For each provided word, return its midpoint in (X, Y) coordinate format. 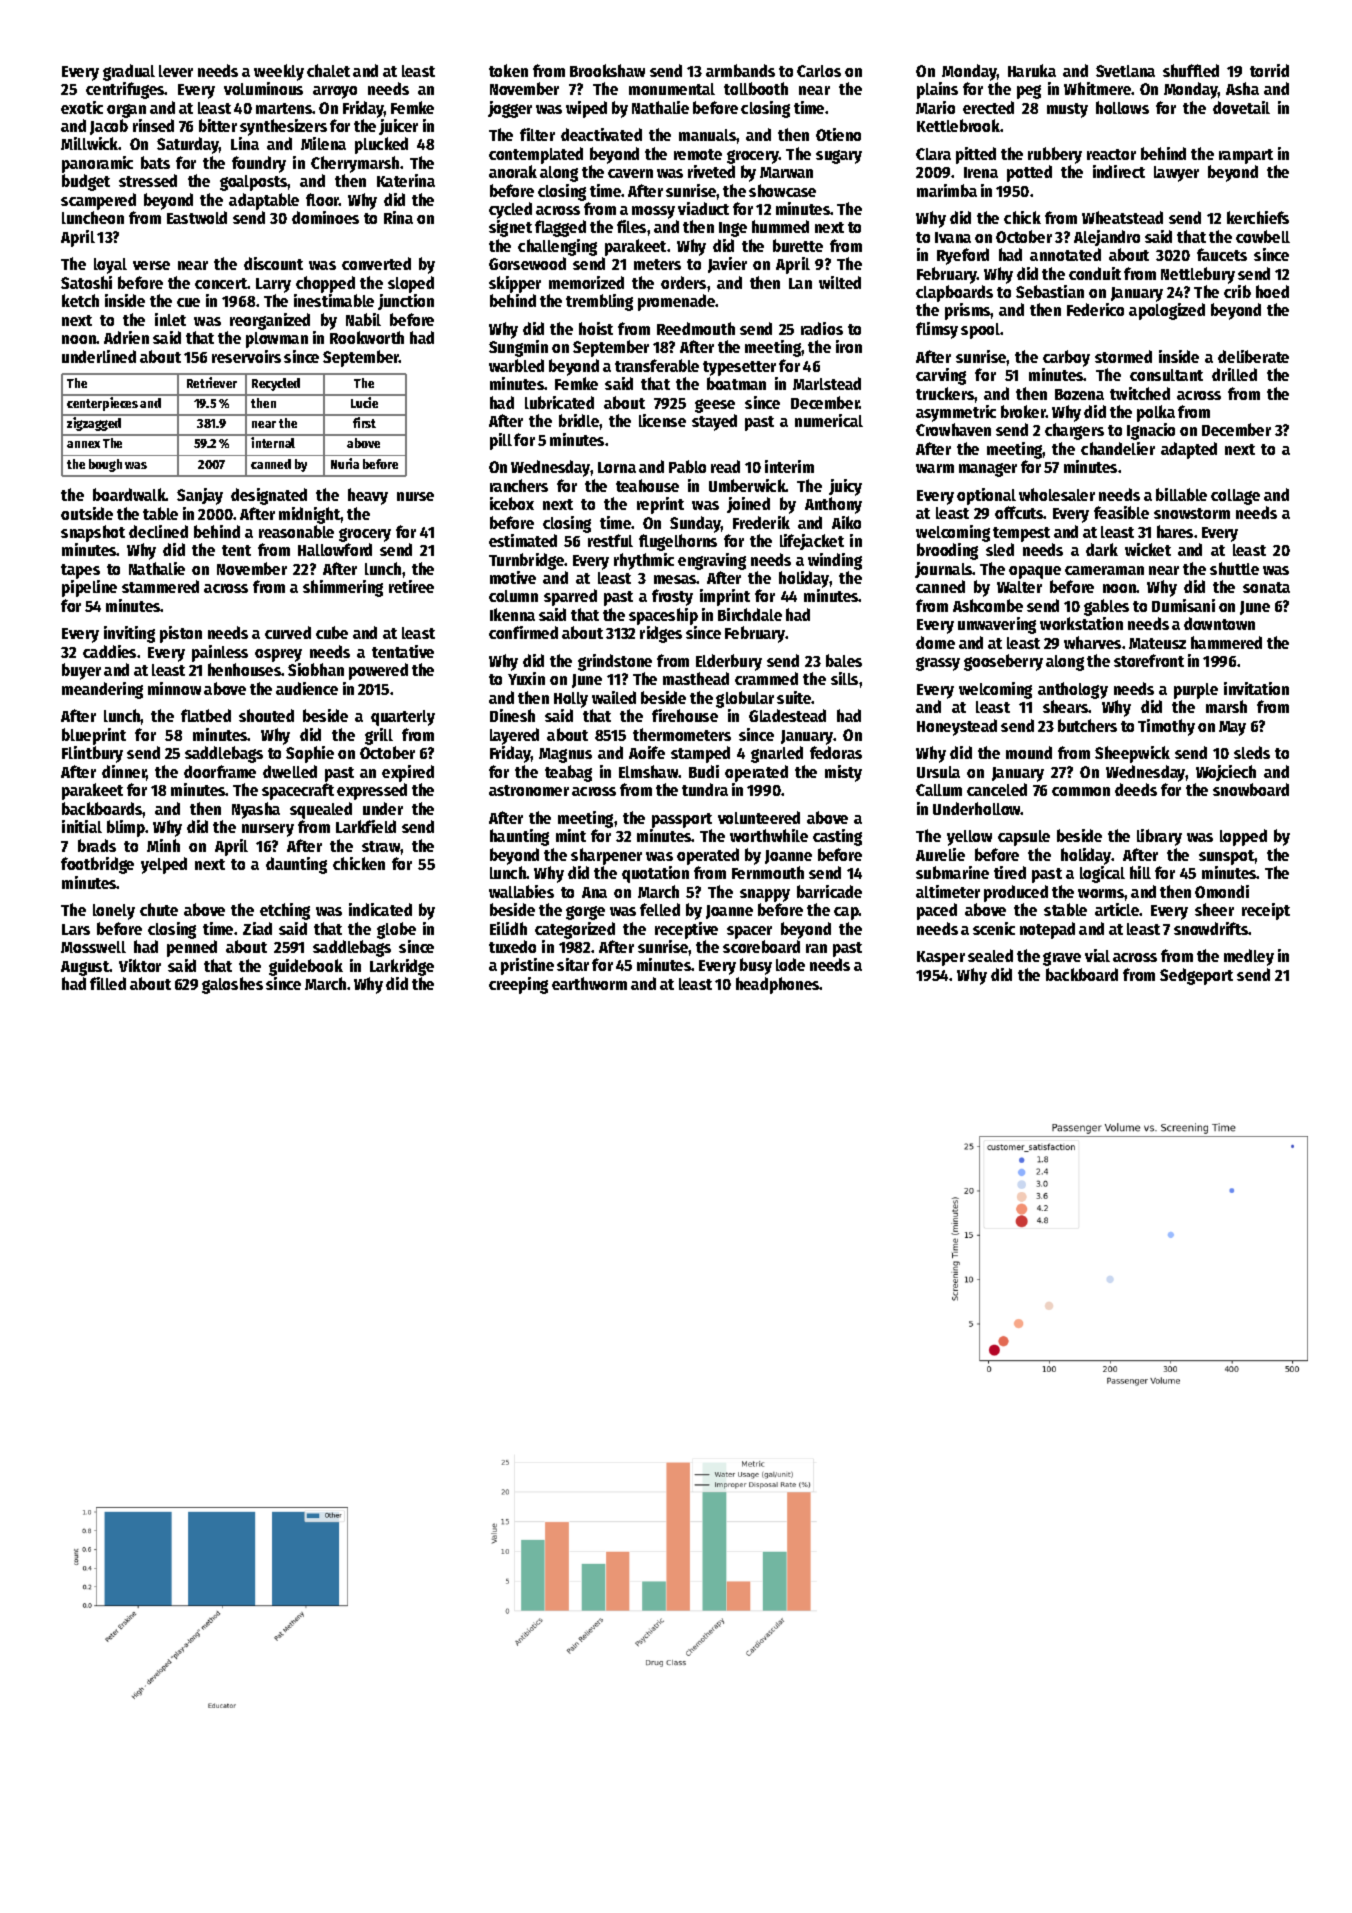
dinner (124, 773)
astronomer (529, 790)
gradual (129, 72)
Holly (571, 700)
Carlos (819, 71)
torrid (1269, 70)
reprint (660, 505)
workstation (1081, 623)
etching (285, 911)
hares (1175, 531)
